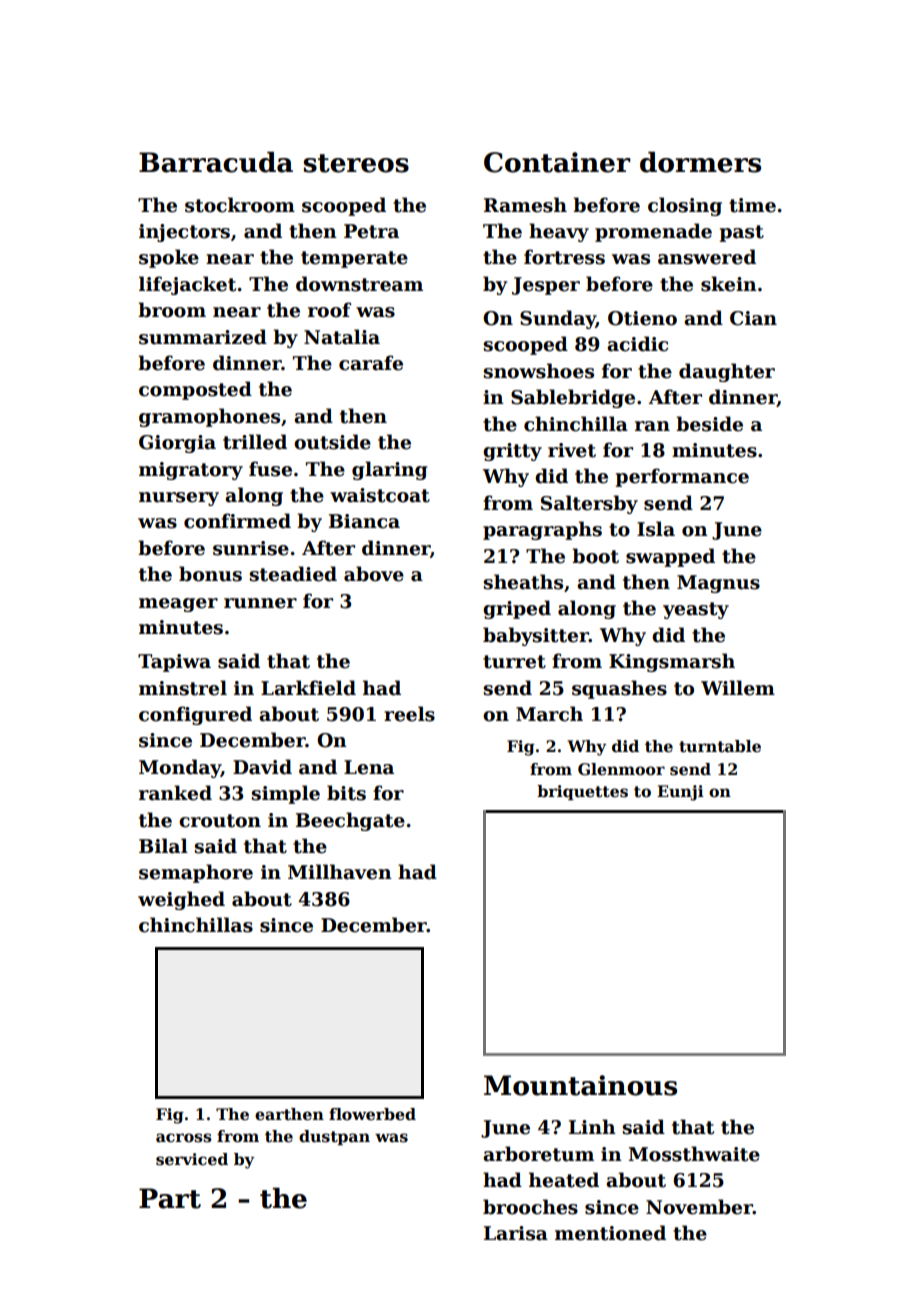 This screenshot has width=924, height=1311. I want to click on Part, so click(170, 1198).
